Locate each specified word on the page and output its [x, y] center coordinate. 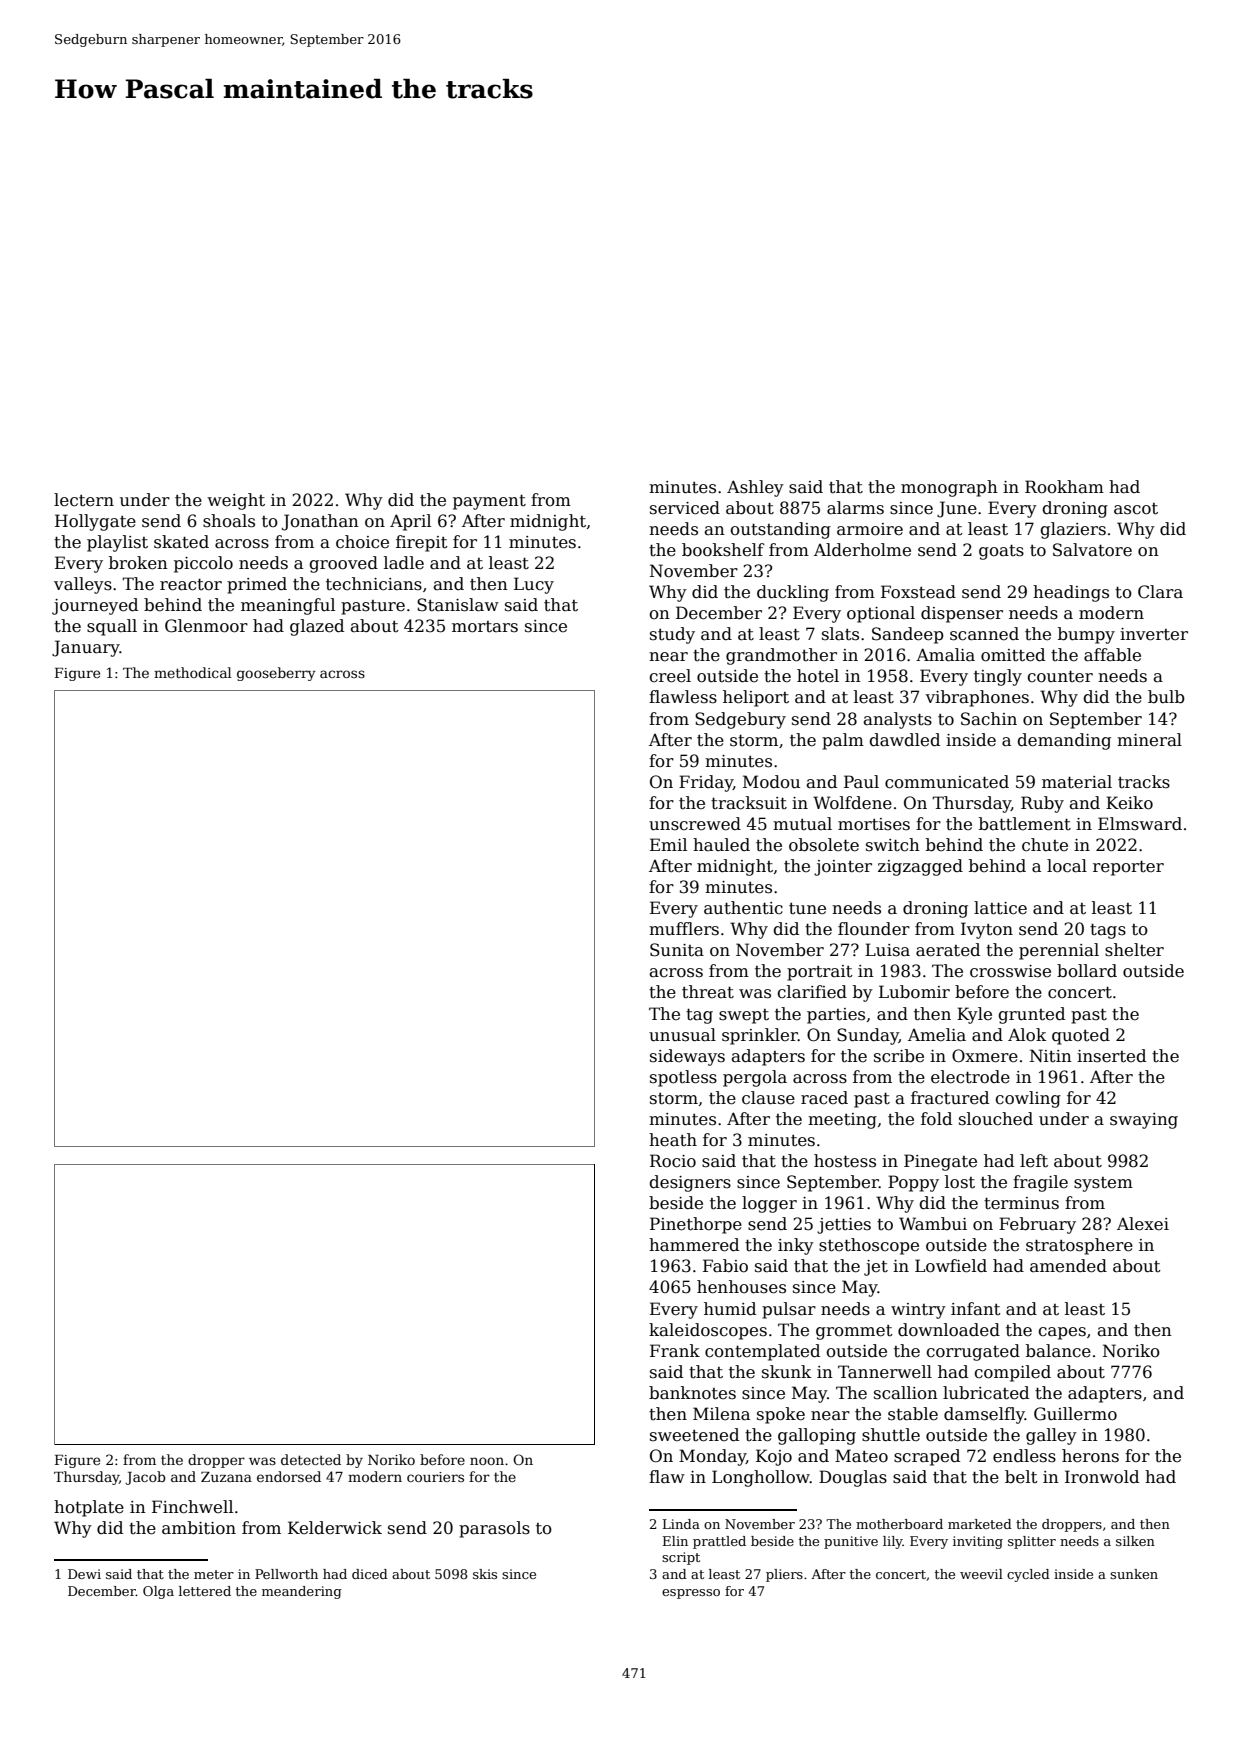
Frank [675, 1351]
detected [311, 1459]
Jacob [145, 1478]
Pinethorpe [696, 1225]
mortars [485, 627]
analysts [897, 720]
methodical [193, 672]
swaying [1144, 1121]
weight [236, 501]
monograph [949, 488]
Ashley [755, 488]
